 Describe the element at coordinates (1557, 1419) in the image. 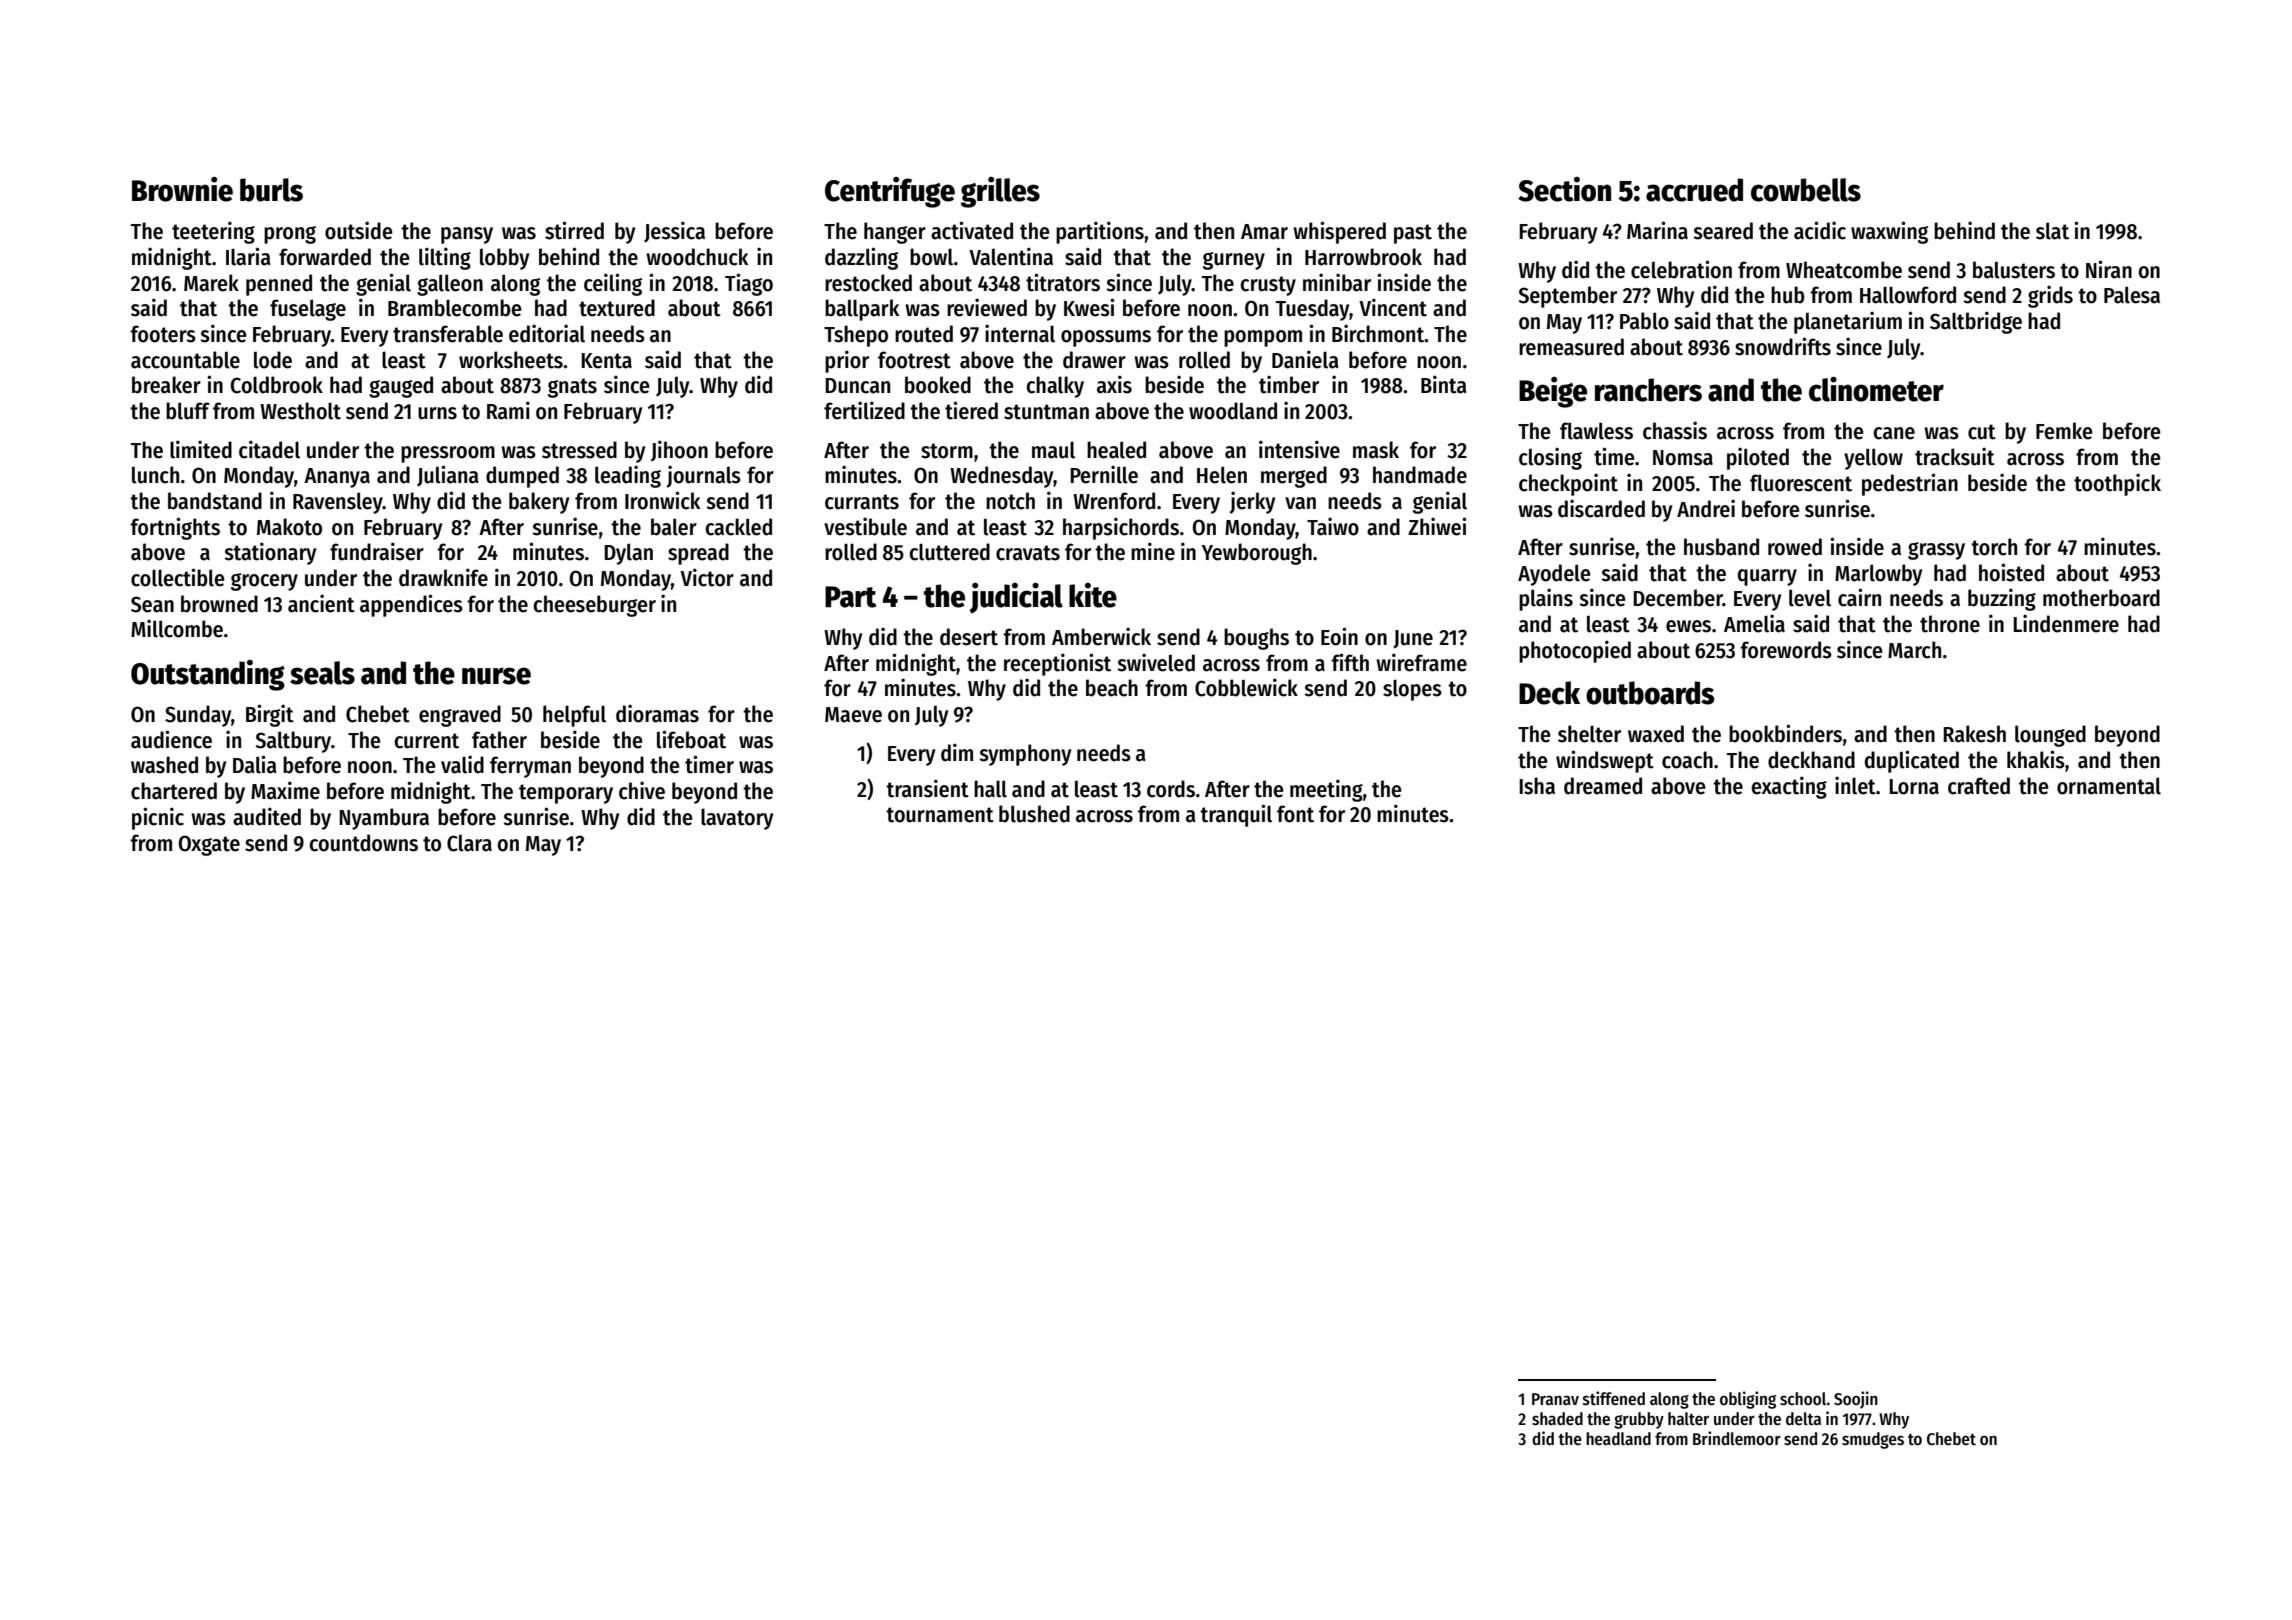

I see `shaded` at that location.
